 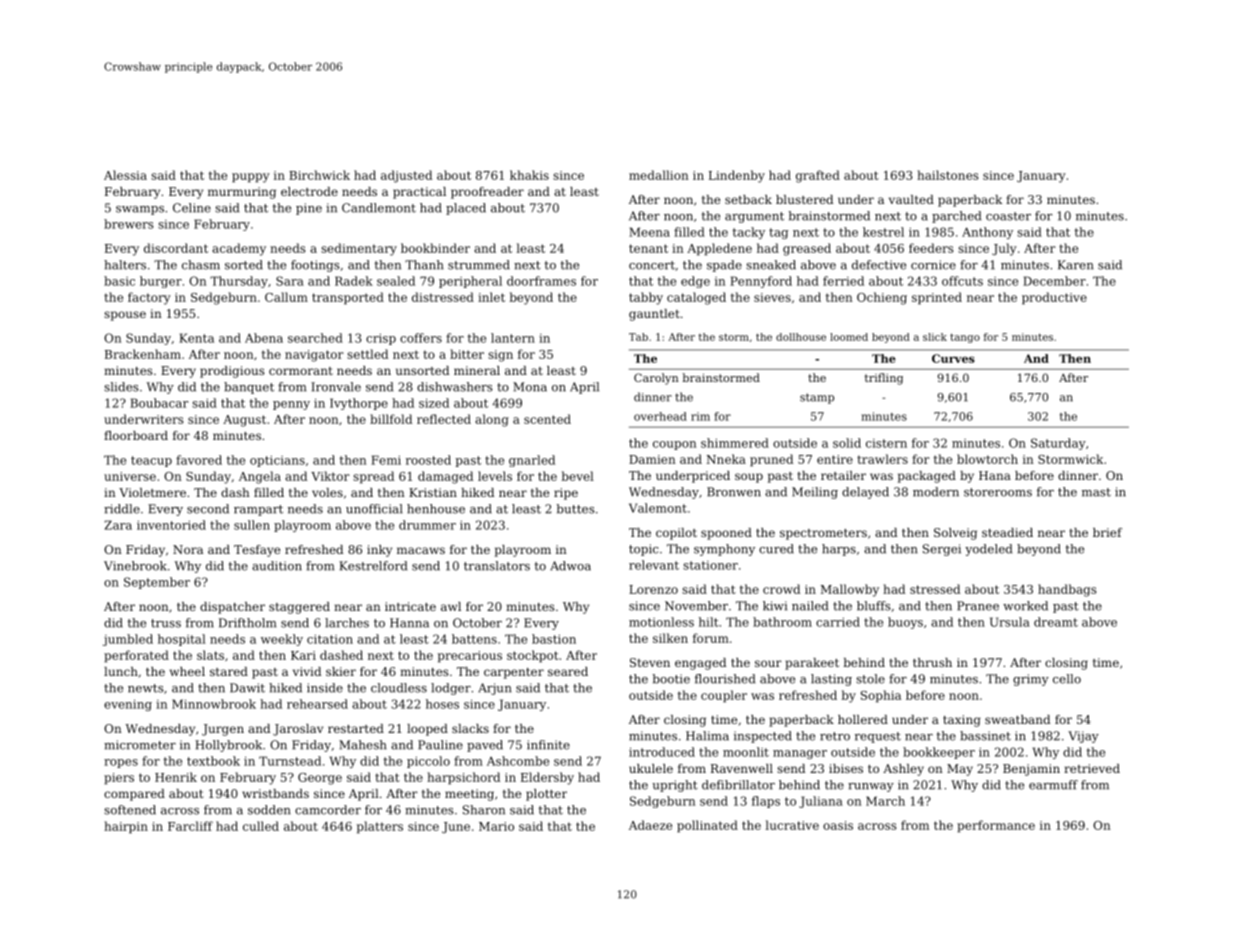 What do you see at coordinates (947, 175) in the image?
I see `hailstones` at bounding box center [947, 175].
